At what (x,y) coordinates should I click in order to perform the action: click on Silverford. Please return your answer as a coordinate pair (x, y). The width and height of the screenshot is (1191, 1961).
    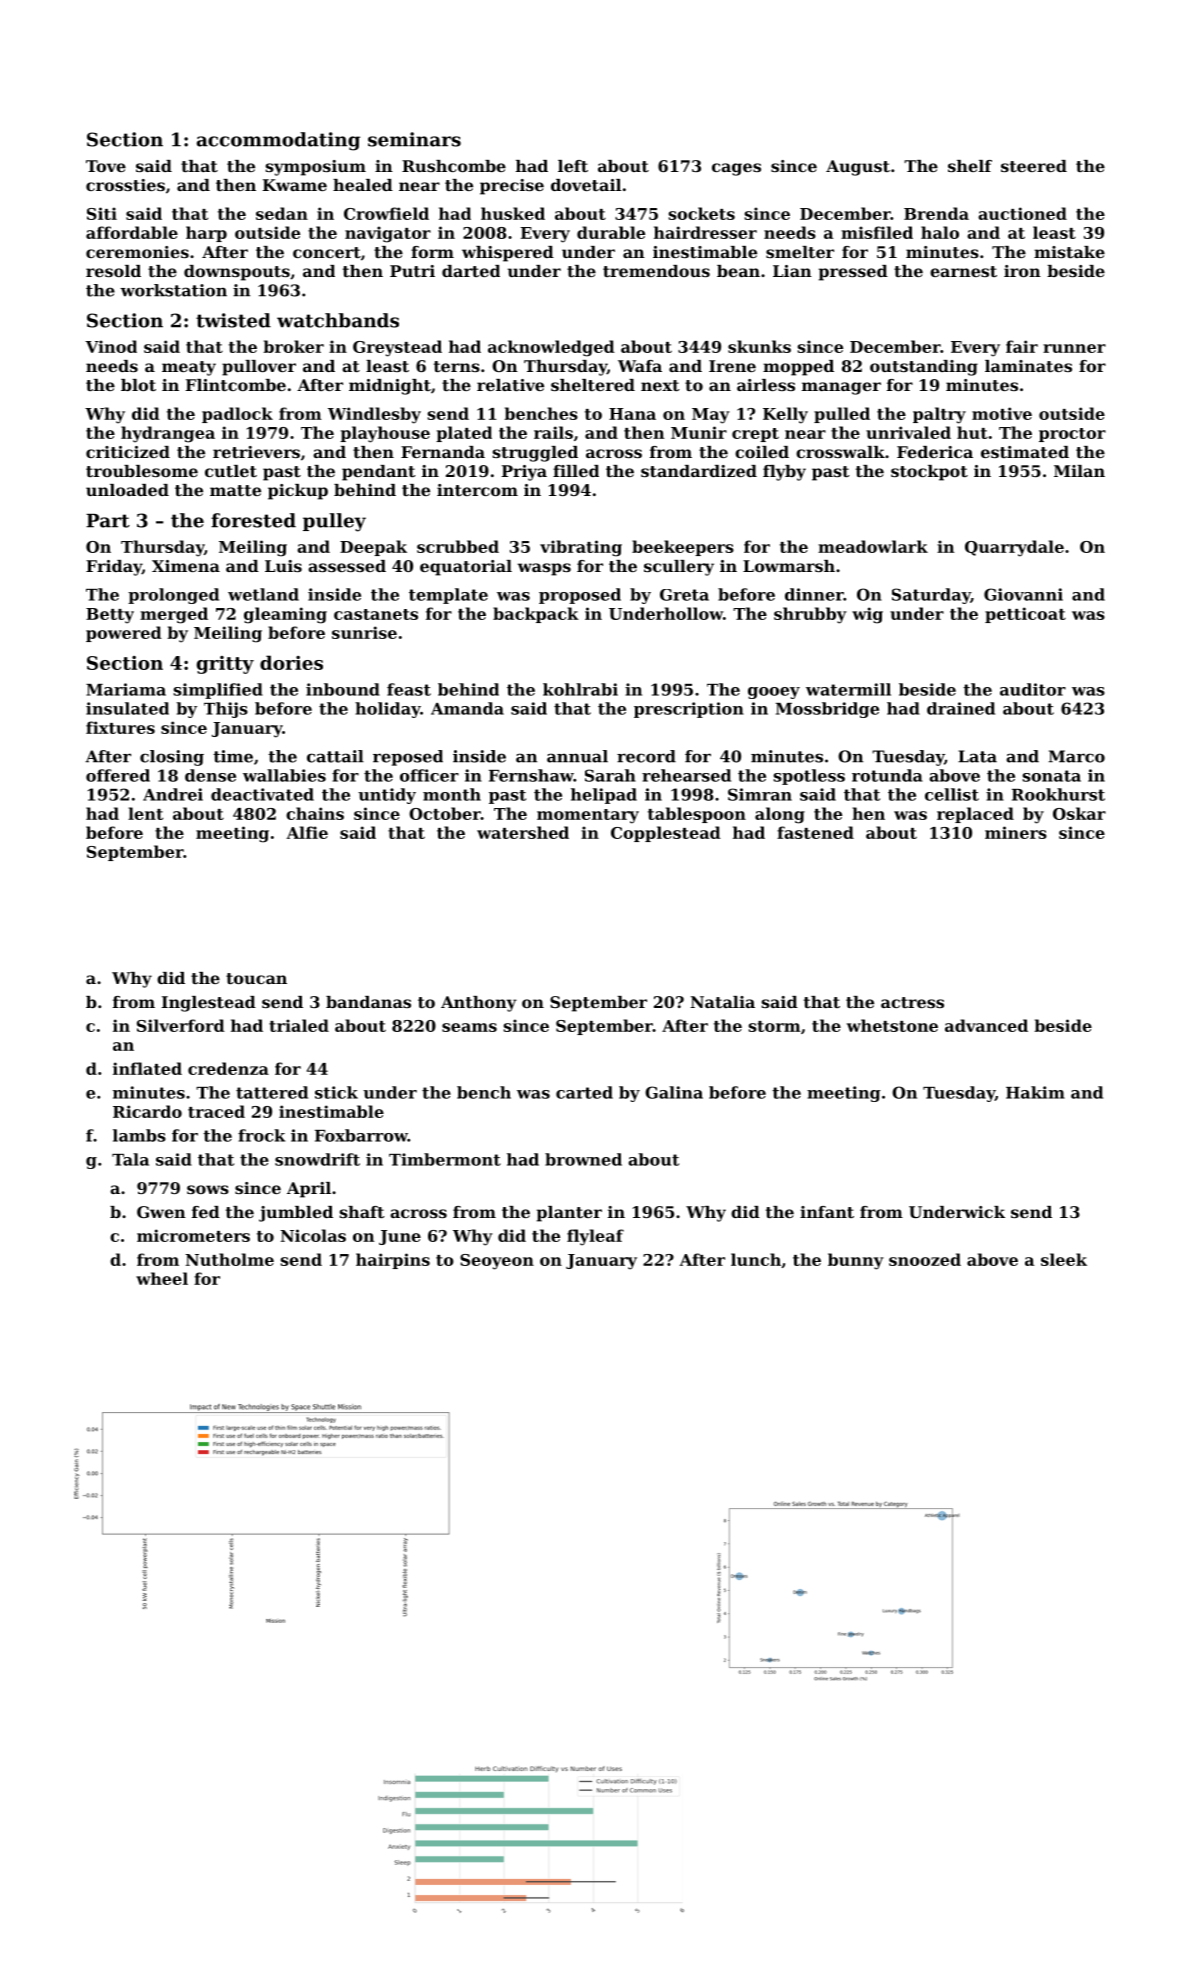
    Looking at the image, I should click on (181, 1025).
